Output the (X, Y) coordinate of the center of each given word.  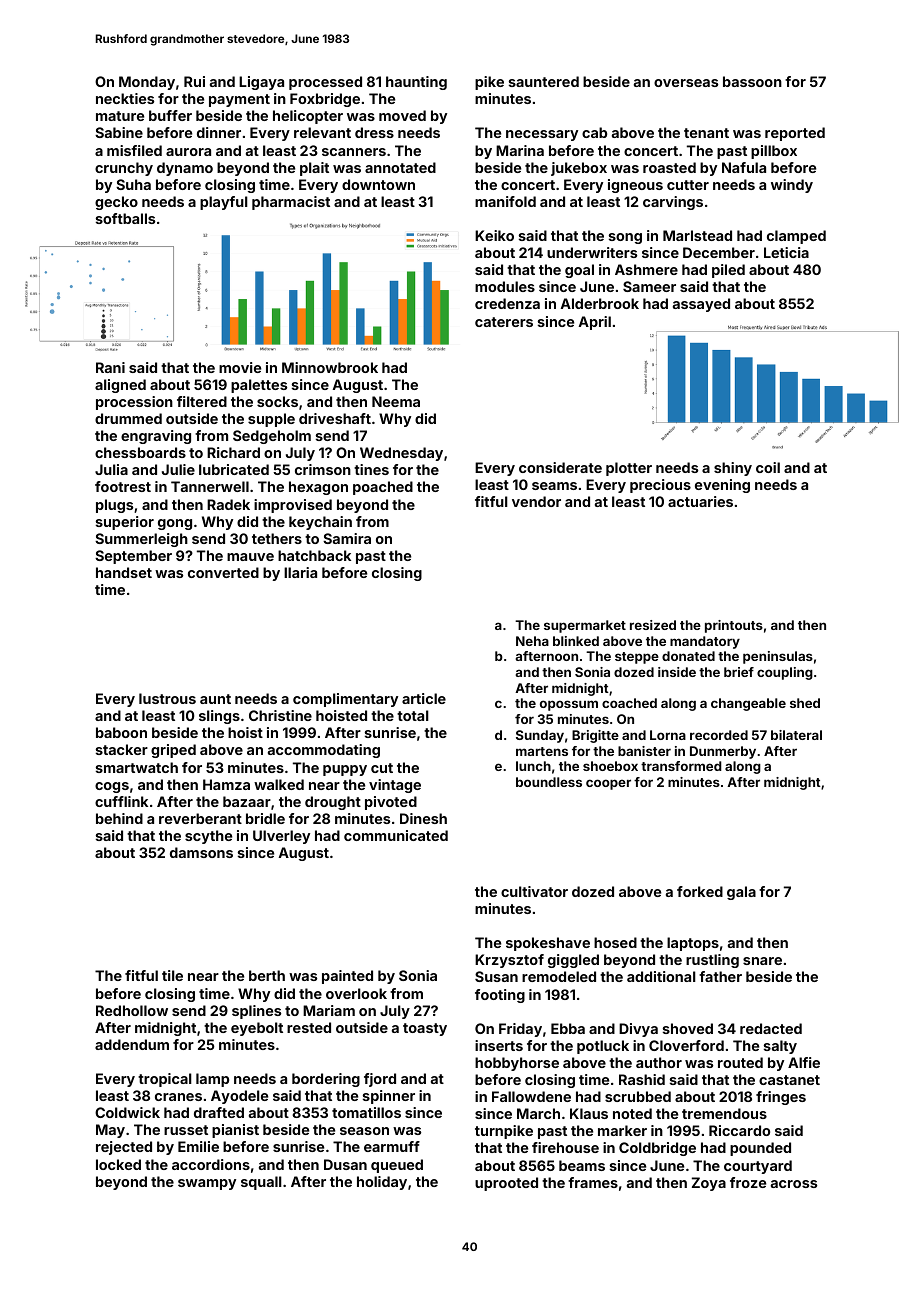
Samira (347, 538)
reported (795, 134)
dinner (219, 132)
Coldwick (127, 1112)
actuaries (700, 501)
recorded (719, 735)
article (424, 698)
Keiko (494, 235)
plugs (114, 506)
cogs (112, 787)
